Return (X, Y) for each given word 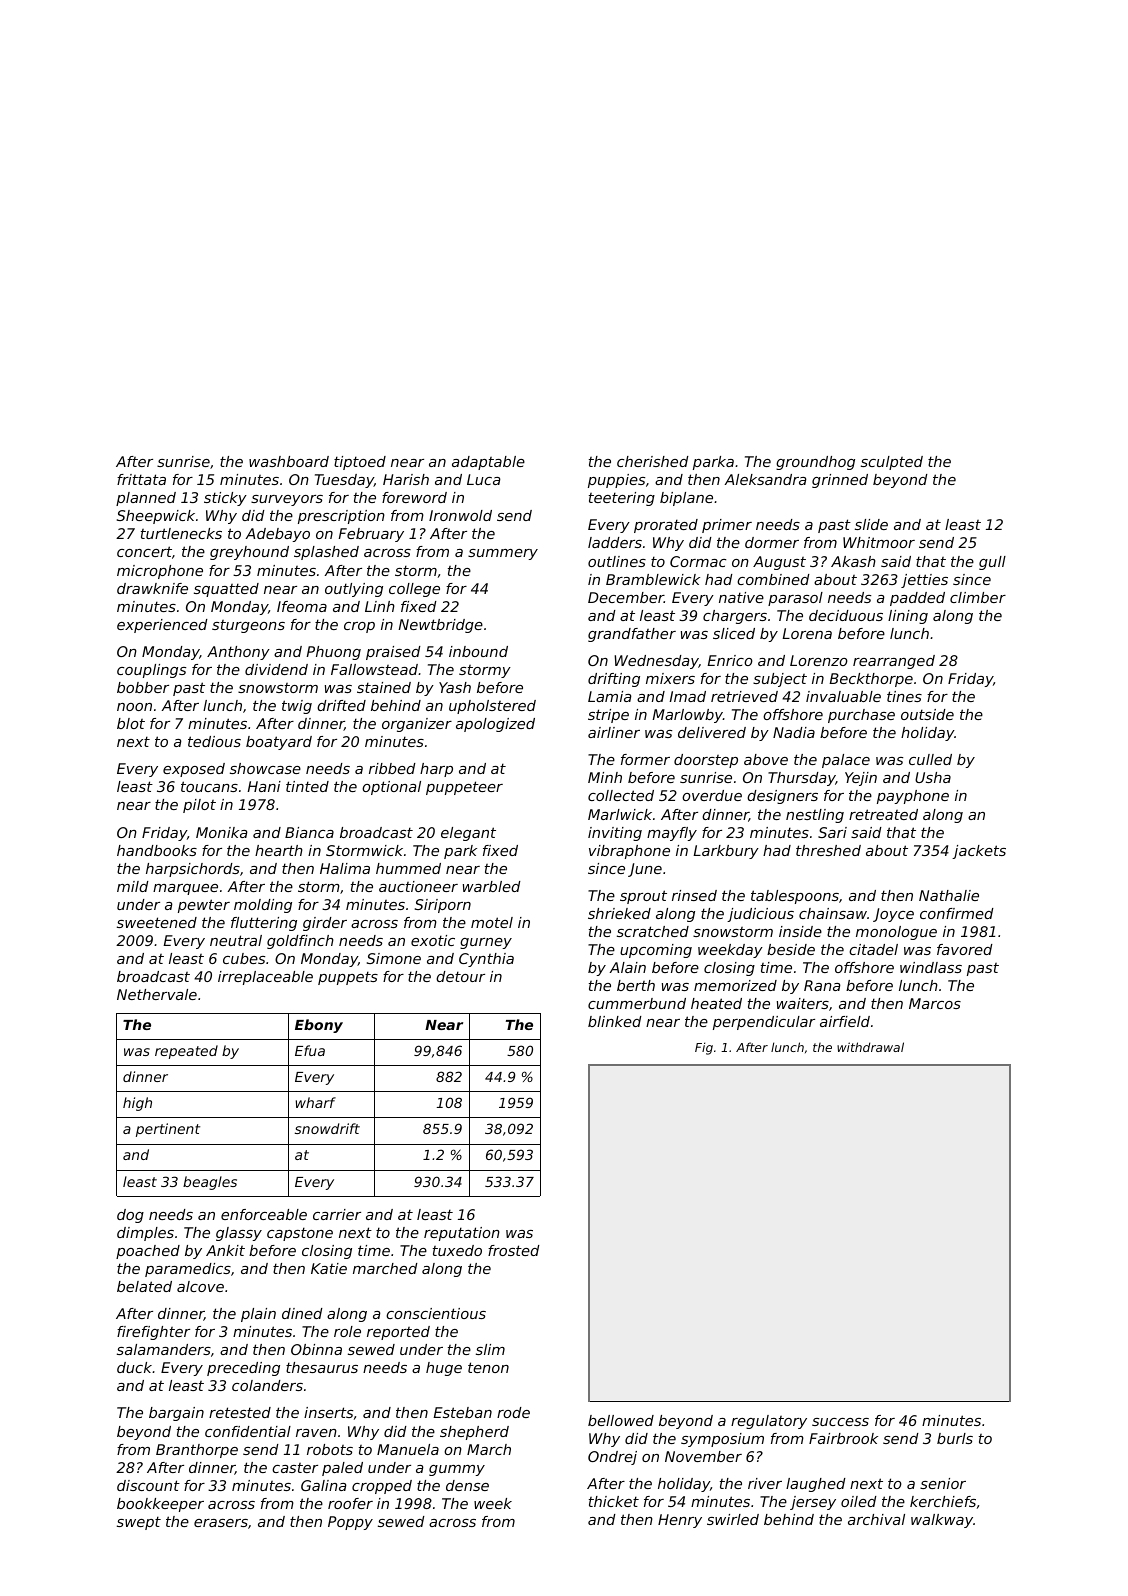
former (645, 759)
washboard (289, 461)
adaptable (488, 463)
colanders (267, 1385)
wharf (316, 1102)
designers (782, 797)
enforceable (264, 1214)
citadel (873, 949)
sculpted (892, 463)
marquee (185, 889)
